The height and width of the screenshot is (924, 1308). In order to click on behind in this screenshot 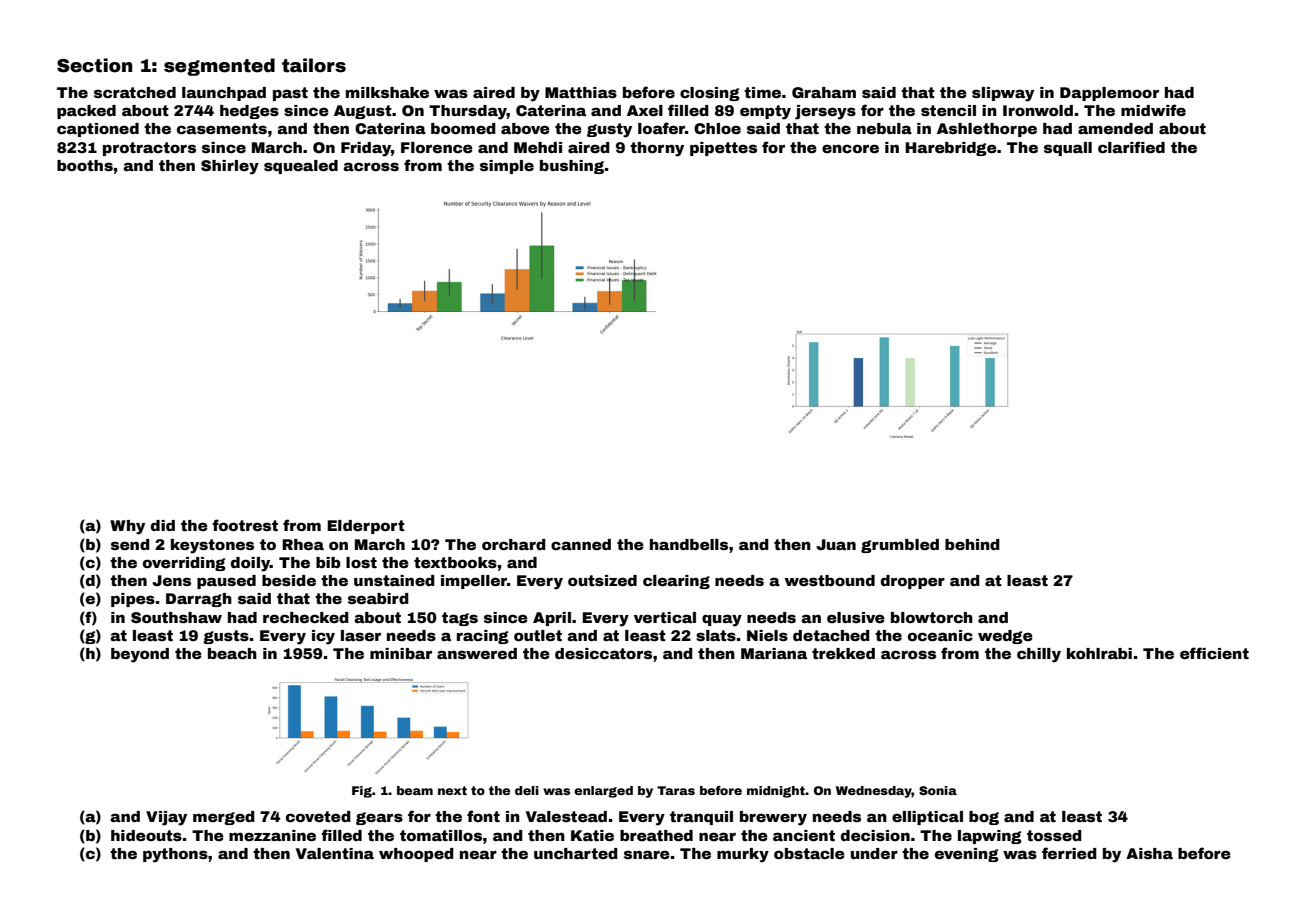, I will do `click(972, 544)`.
